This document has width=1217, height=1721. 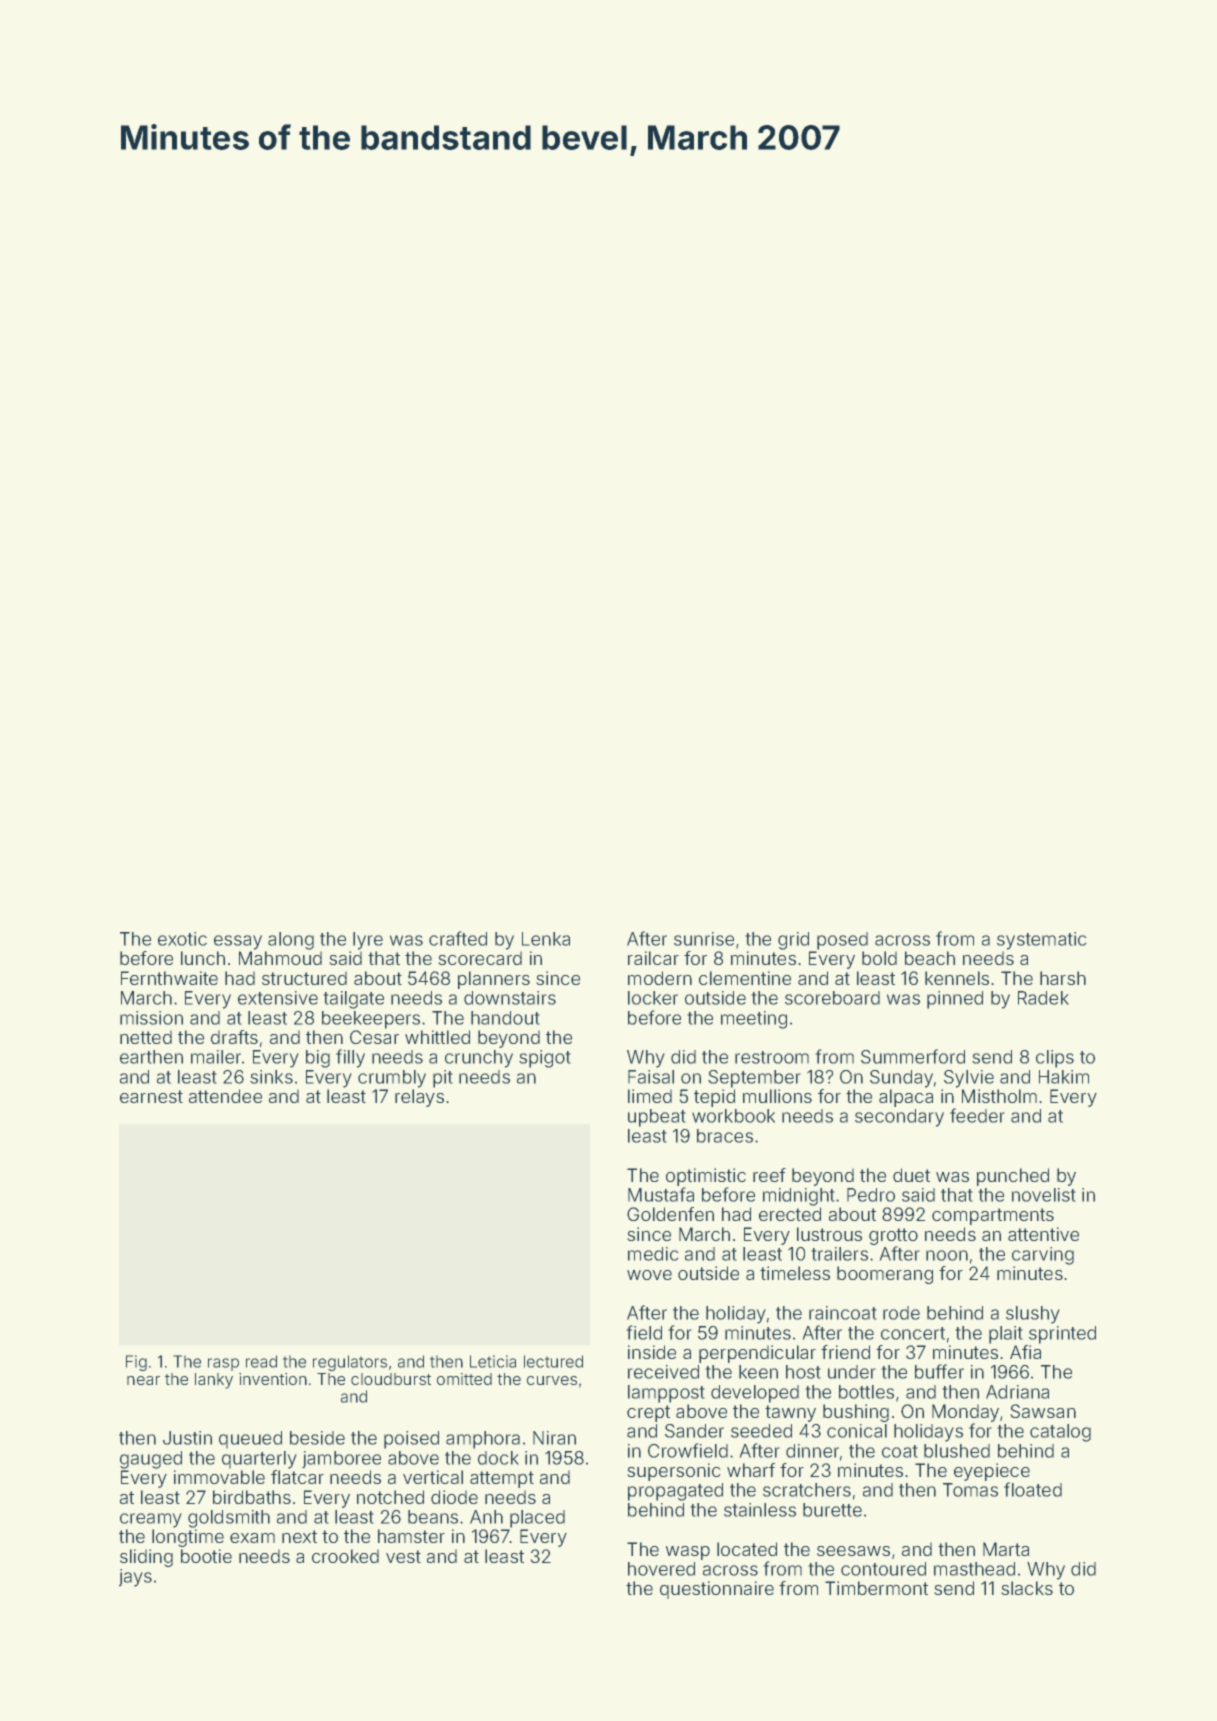 I want to click on flatcar, so click(x=297, y=1477).
